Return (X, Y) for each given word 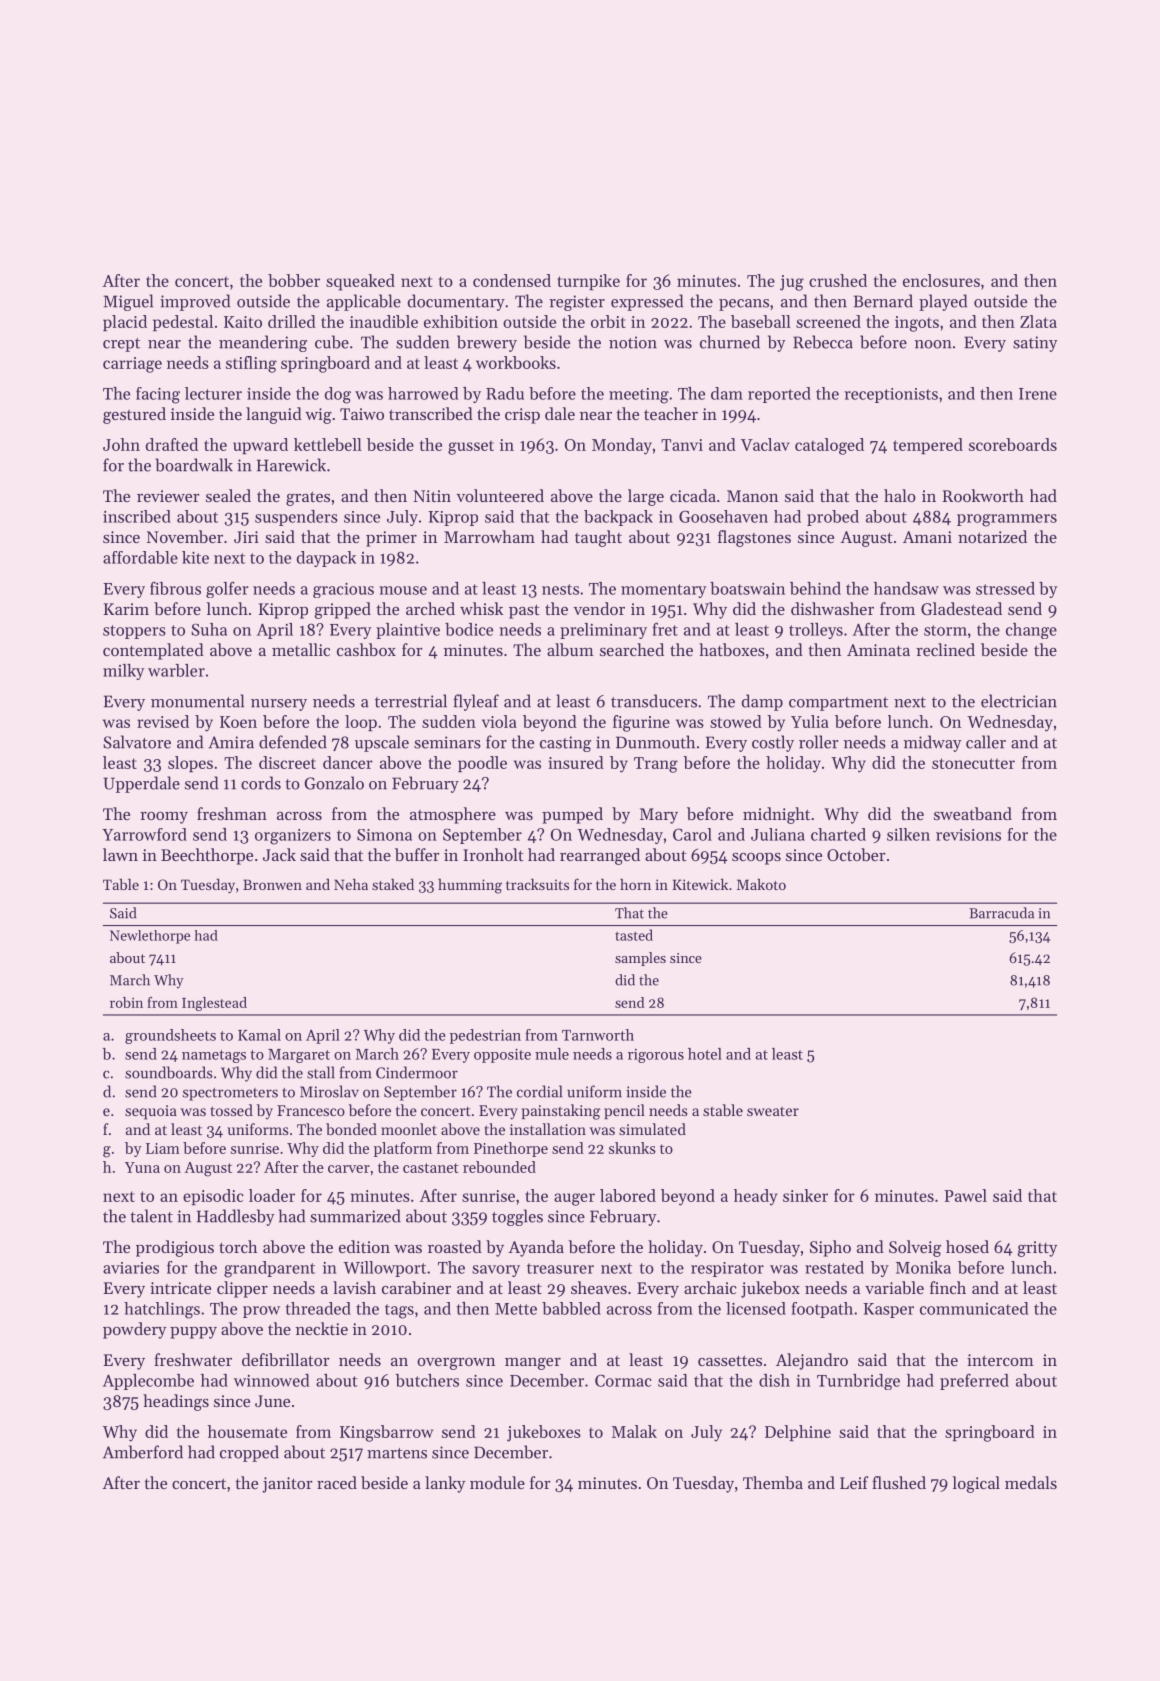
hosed (967, 1246)
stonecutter (973, 763)
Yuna (142, 1167)
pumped (572, 815)
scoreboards (1013, 444)
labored (628, 1195)
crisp (522, 416)
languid (274, 415)
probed (833, 518)
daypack (326, 559)
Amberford (143, 1452)
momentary (663, 591)
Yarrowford (144, 834)
